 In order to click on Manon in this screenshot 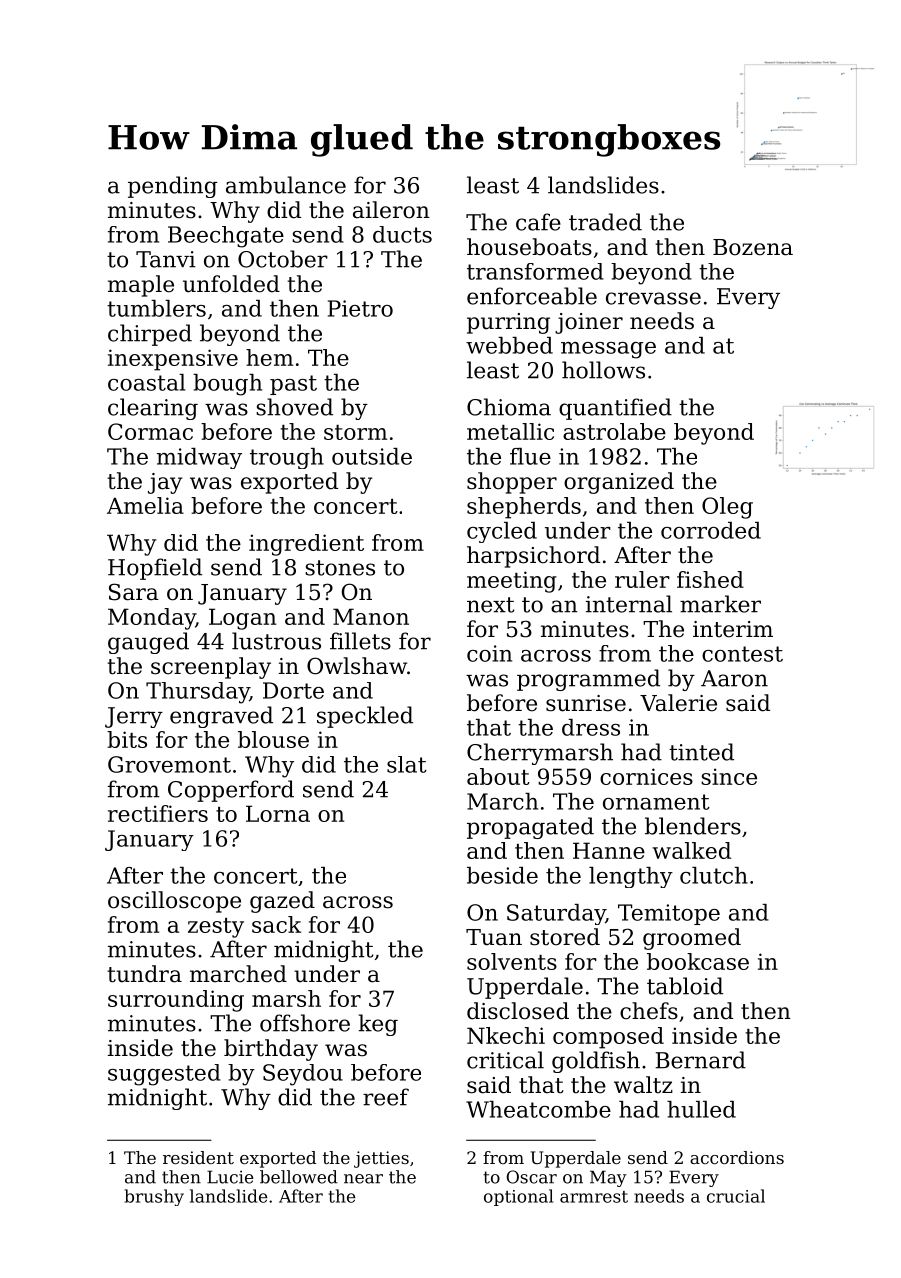, I will do `click(371, 616)`.
